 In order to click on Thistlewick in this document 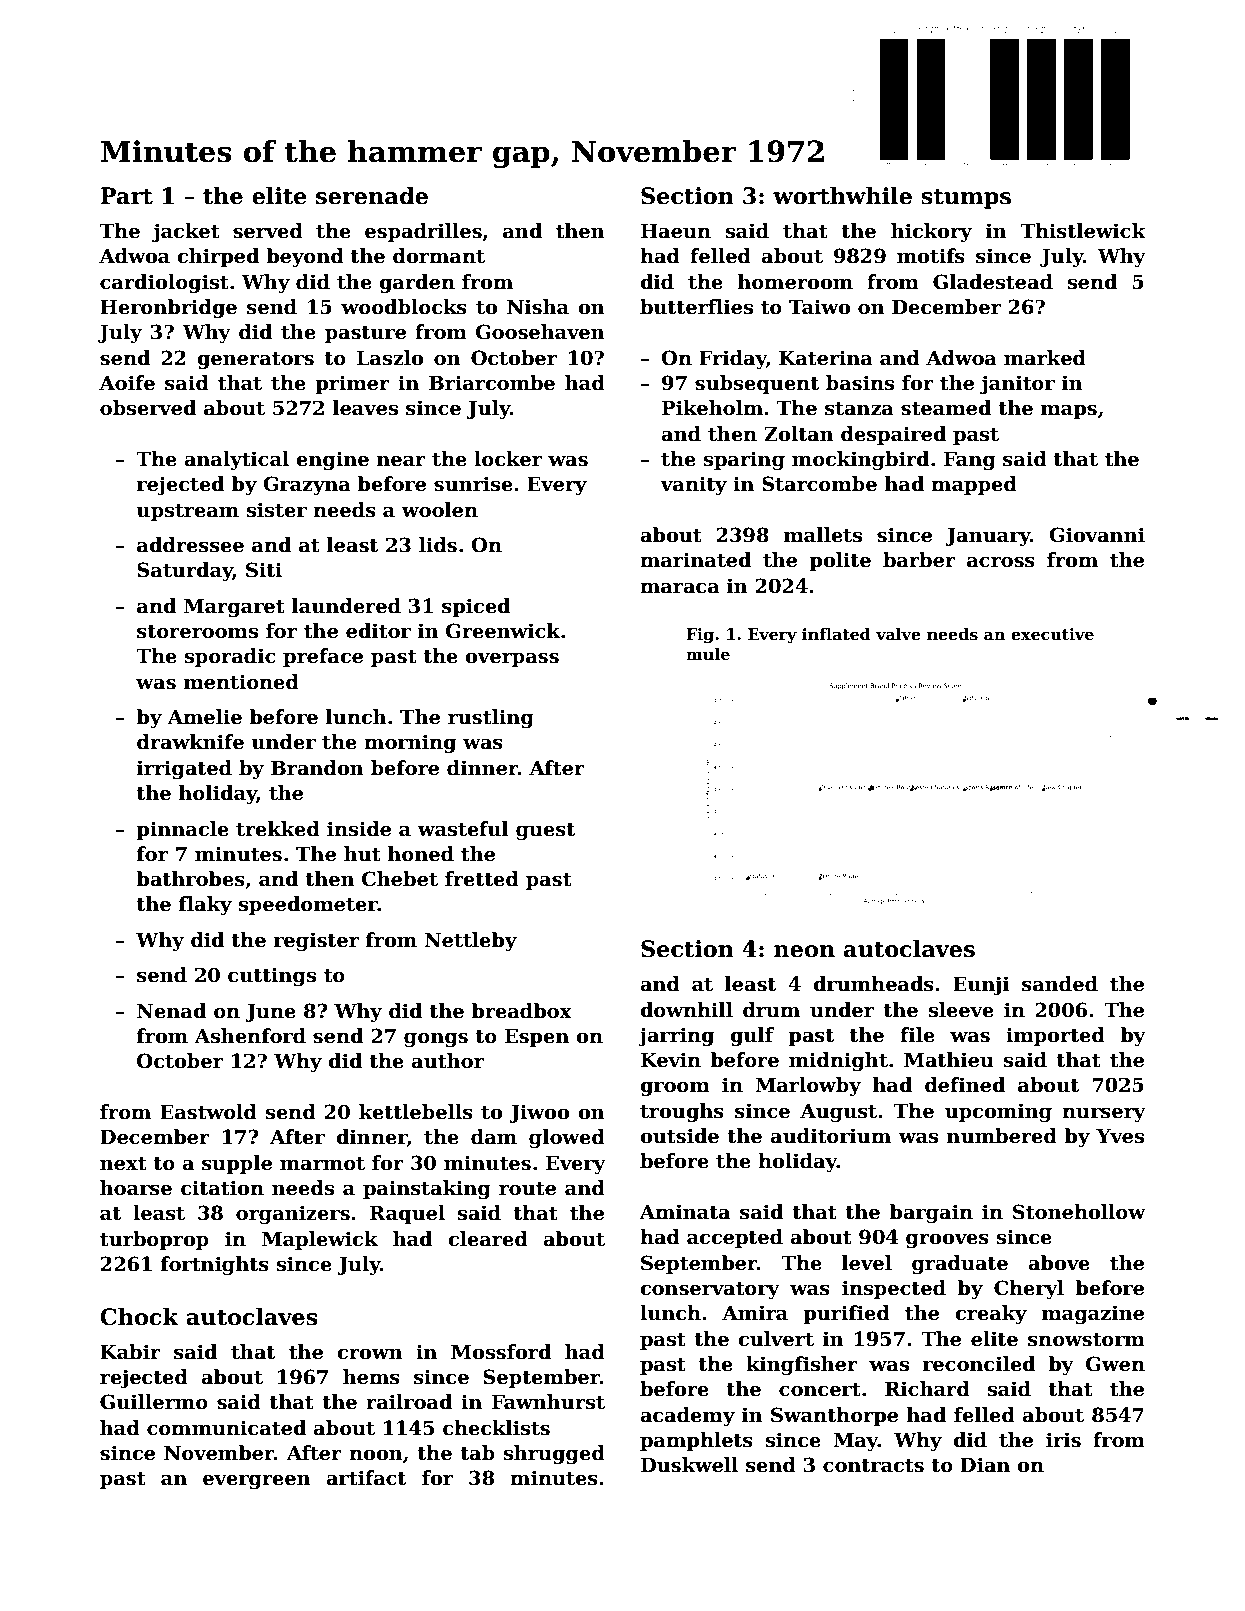, I will do `click(1083, 231)`.
